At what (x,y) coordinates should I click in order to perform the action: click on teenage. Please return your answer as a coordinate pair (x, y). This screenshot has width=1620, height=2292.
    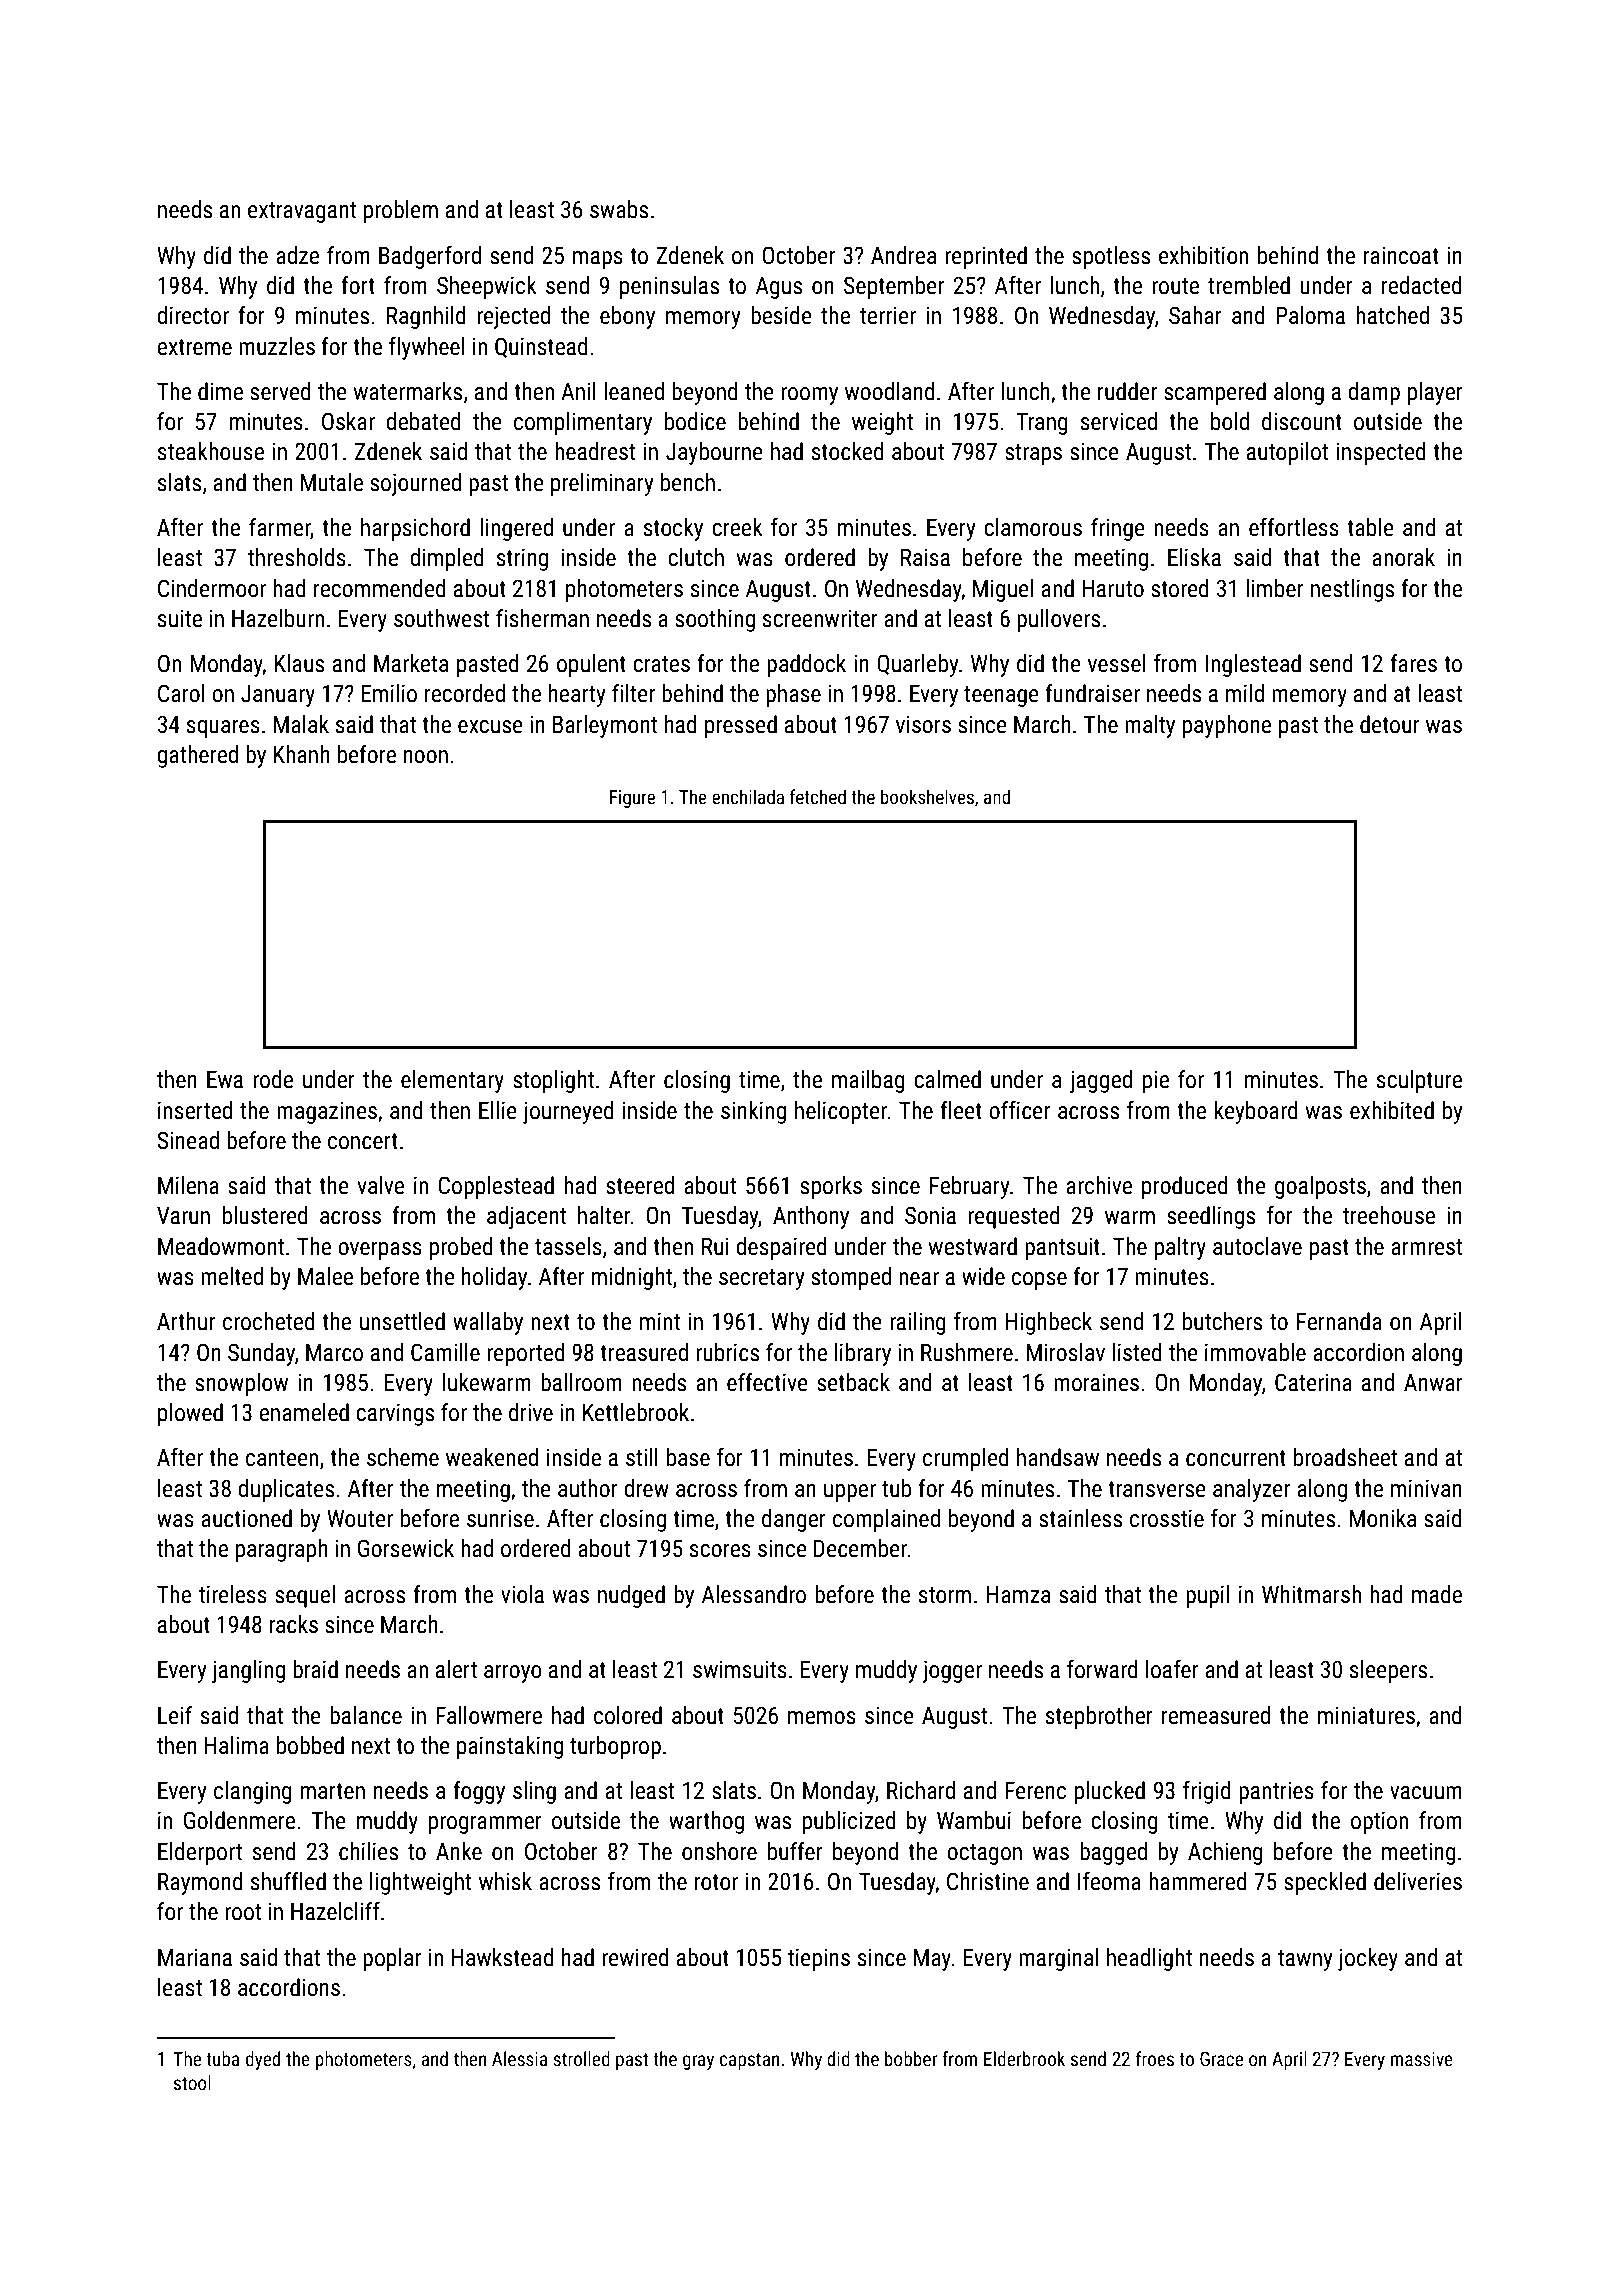
    Looking at the image, I should click on (1001, 696).
